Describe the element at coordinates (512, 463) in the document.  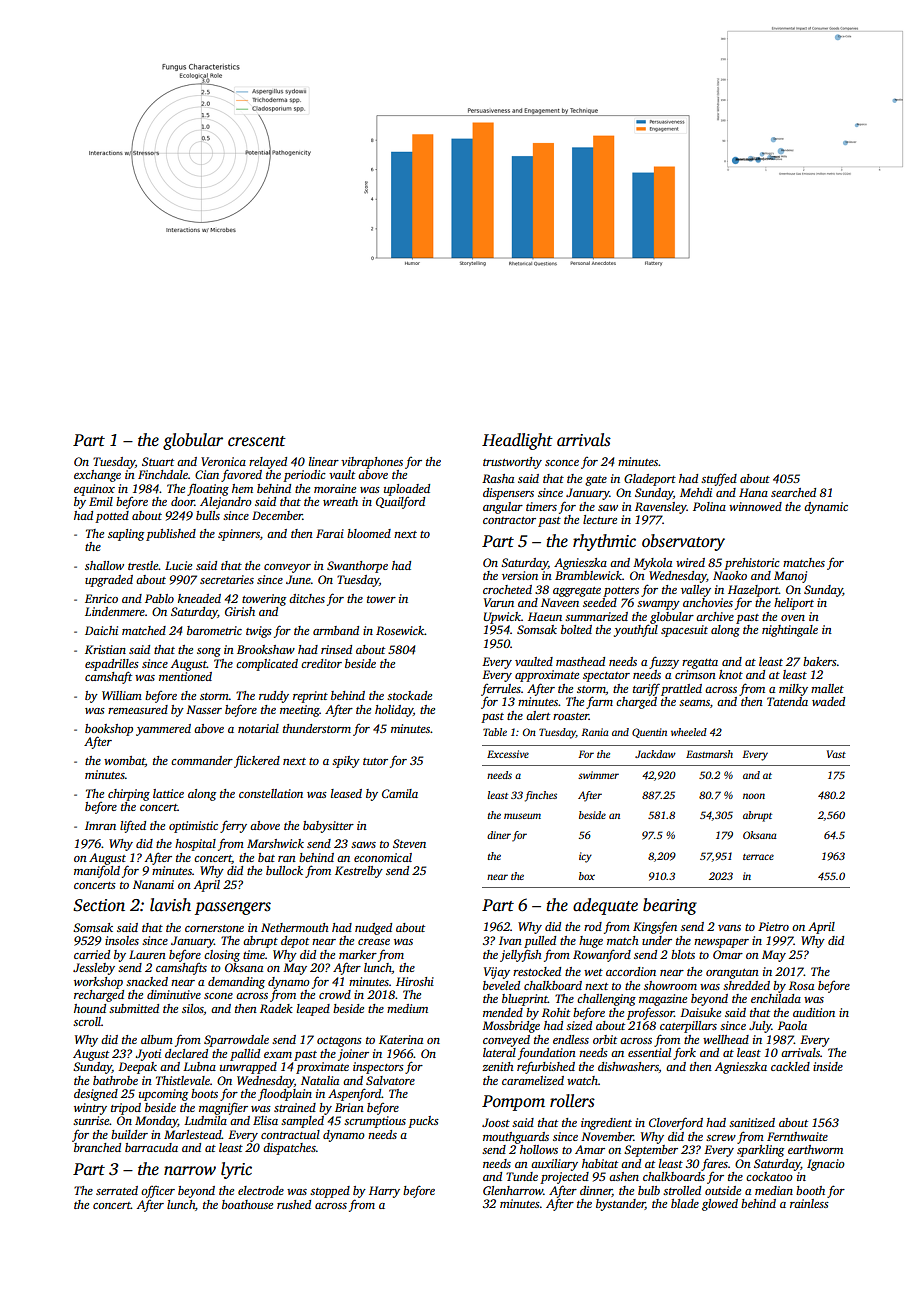
I see `trustworthy` at that location.
